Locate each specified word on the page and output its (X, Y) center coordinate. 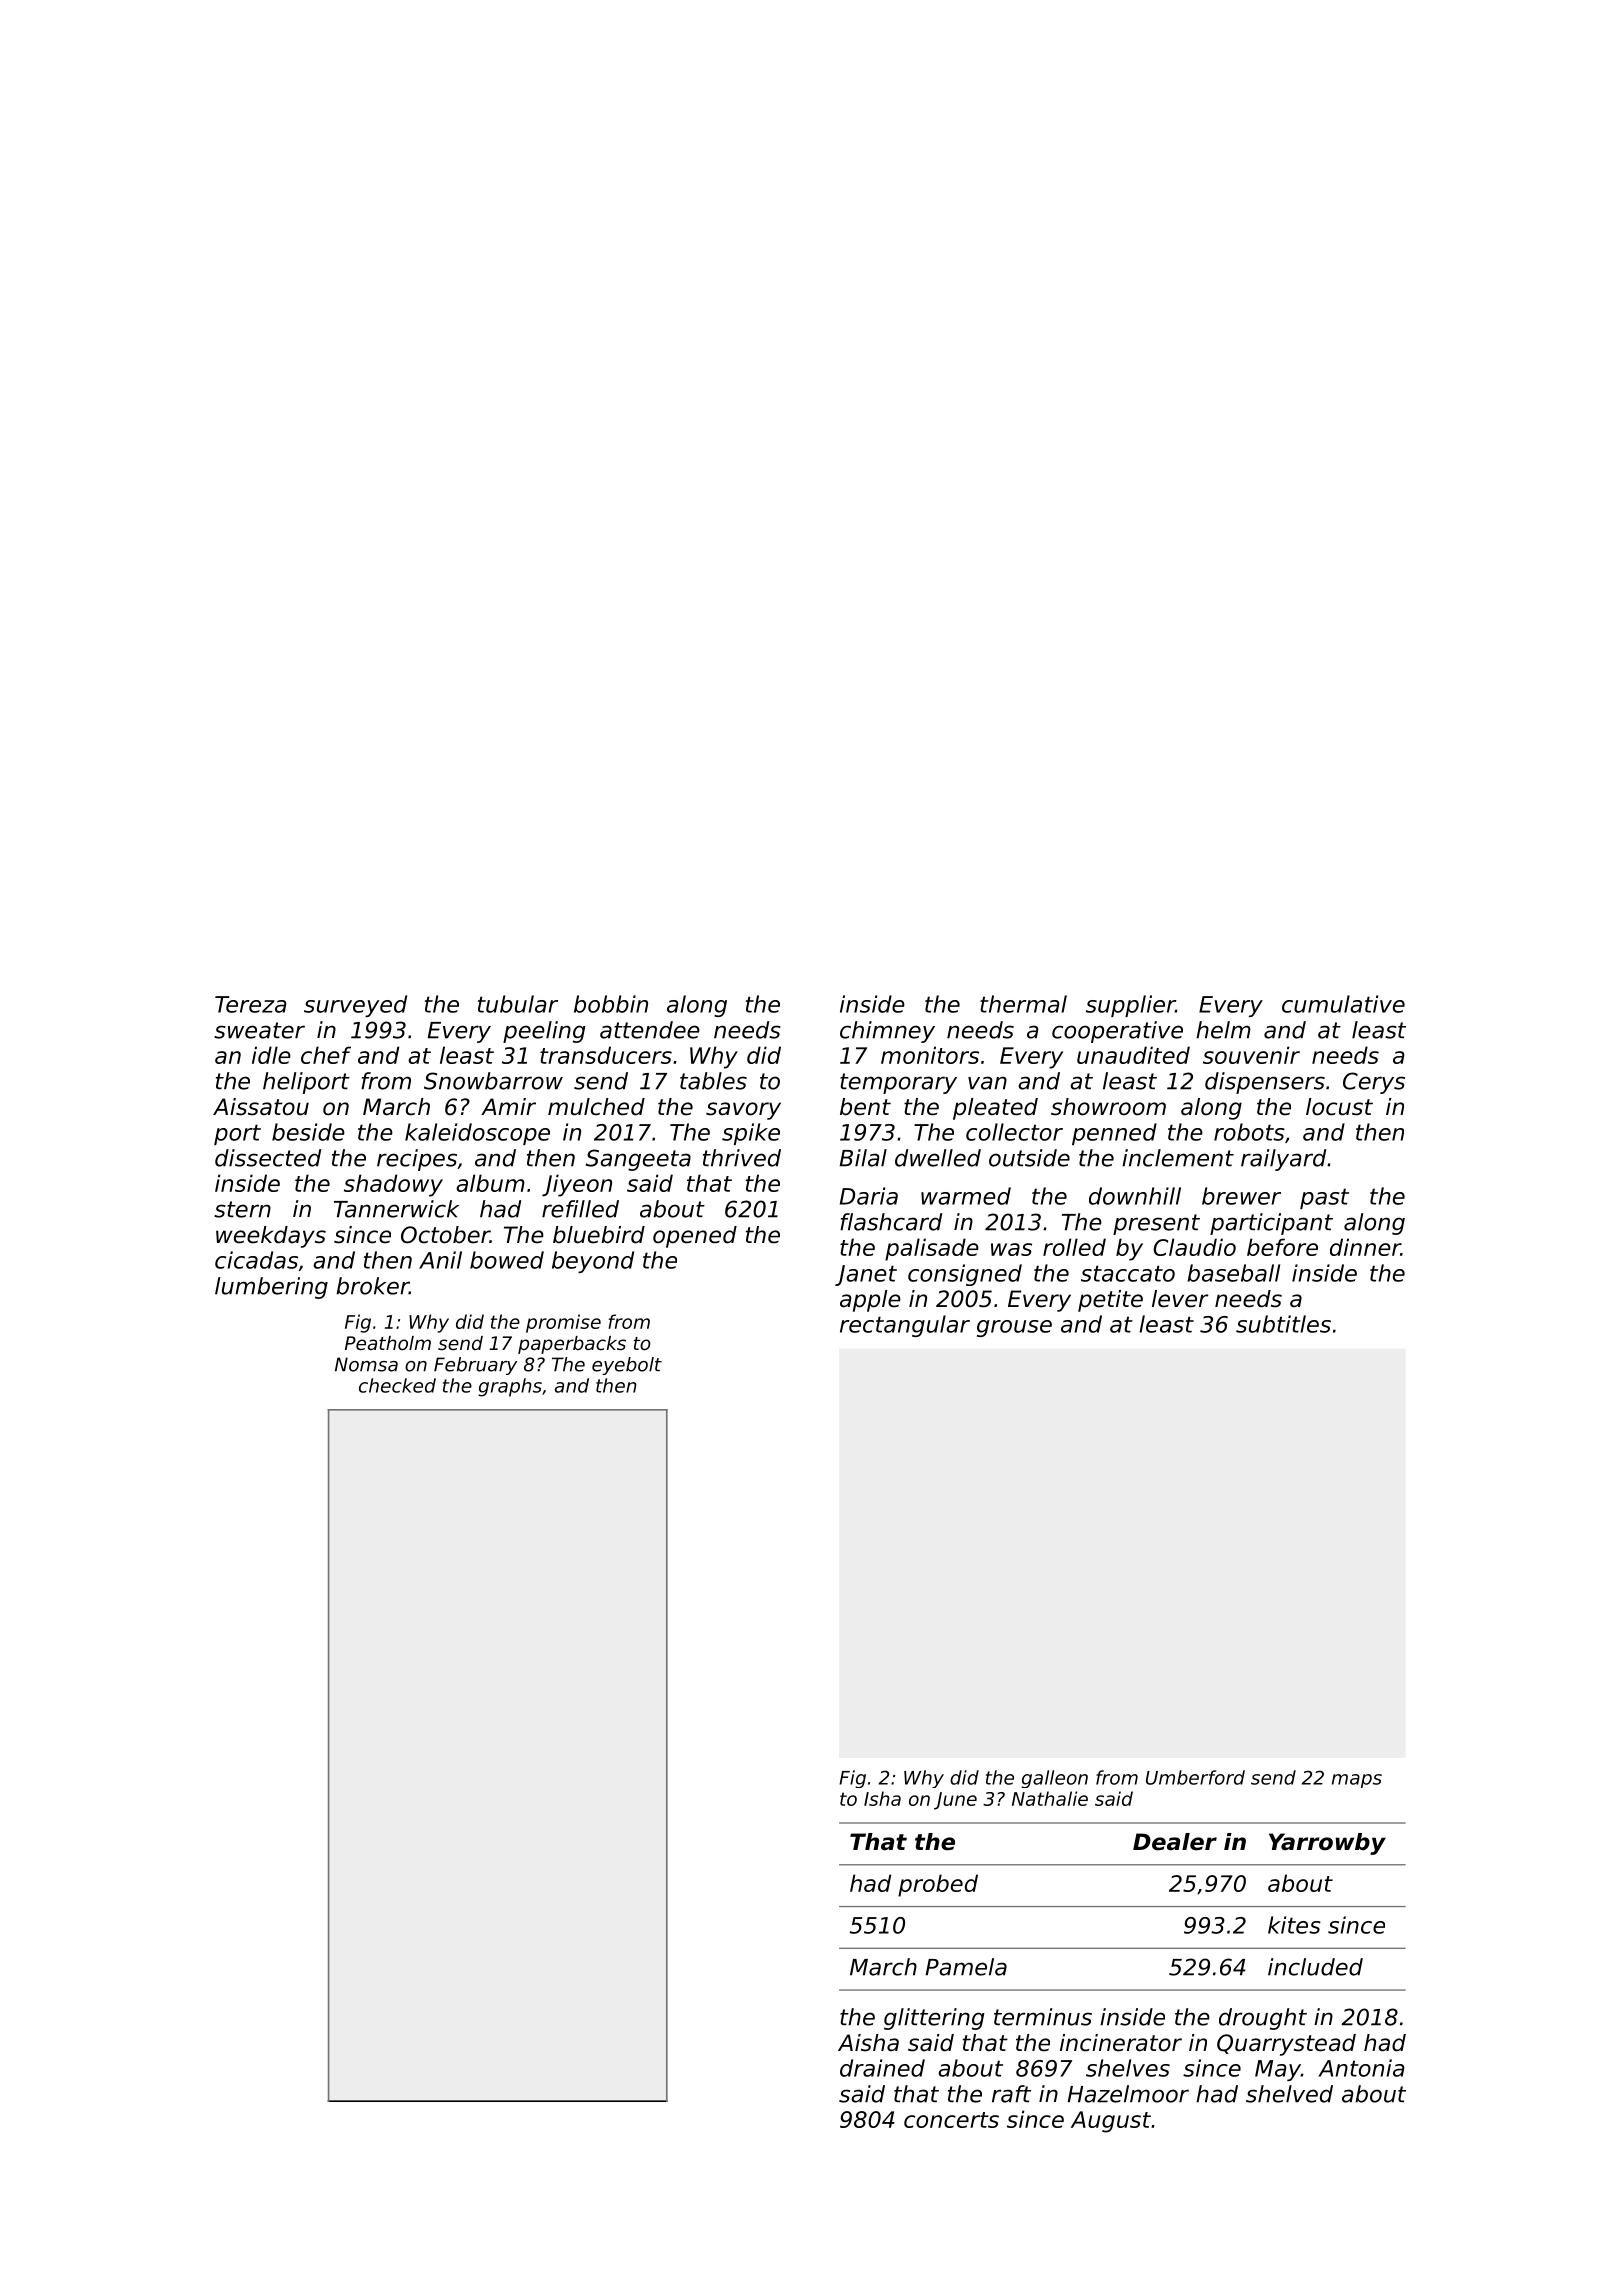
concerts (951, 2120)
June (955, 1801)
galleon (1054, 1779)
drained (882, 2068)
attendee (650, 1030)
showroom (1108, 1107)
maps (1357, 1781)
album (490, 1183)
